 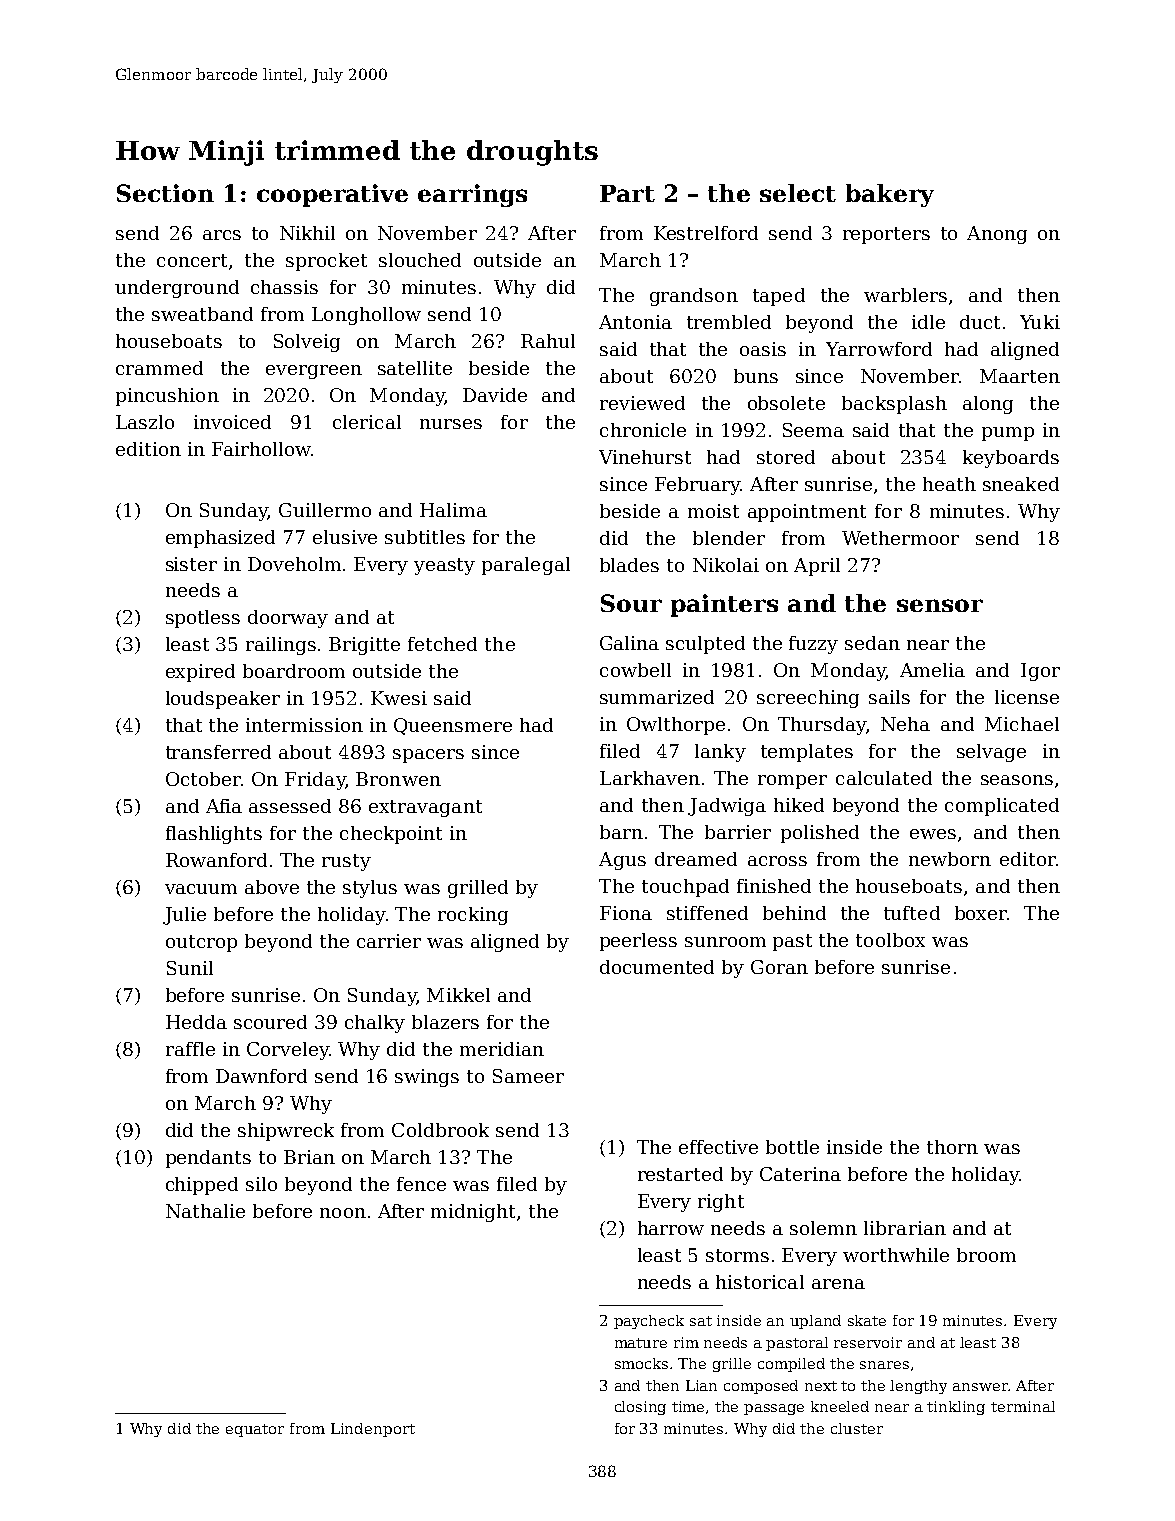 What do you see at coordinates (894, 405) in the document?
I see `backsplash` at bounding box center [894, 405].
